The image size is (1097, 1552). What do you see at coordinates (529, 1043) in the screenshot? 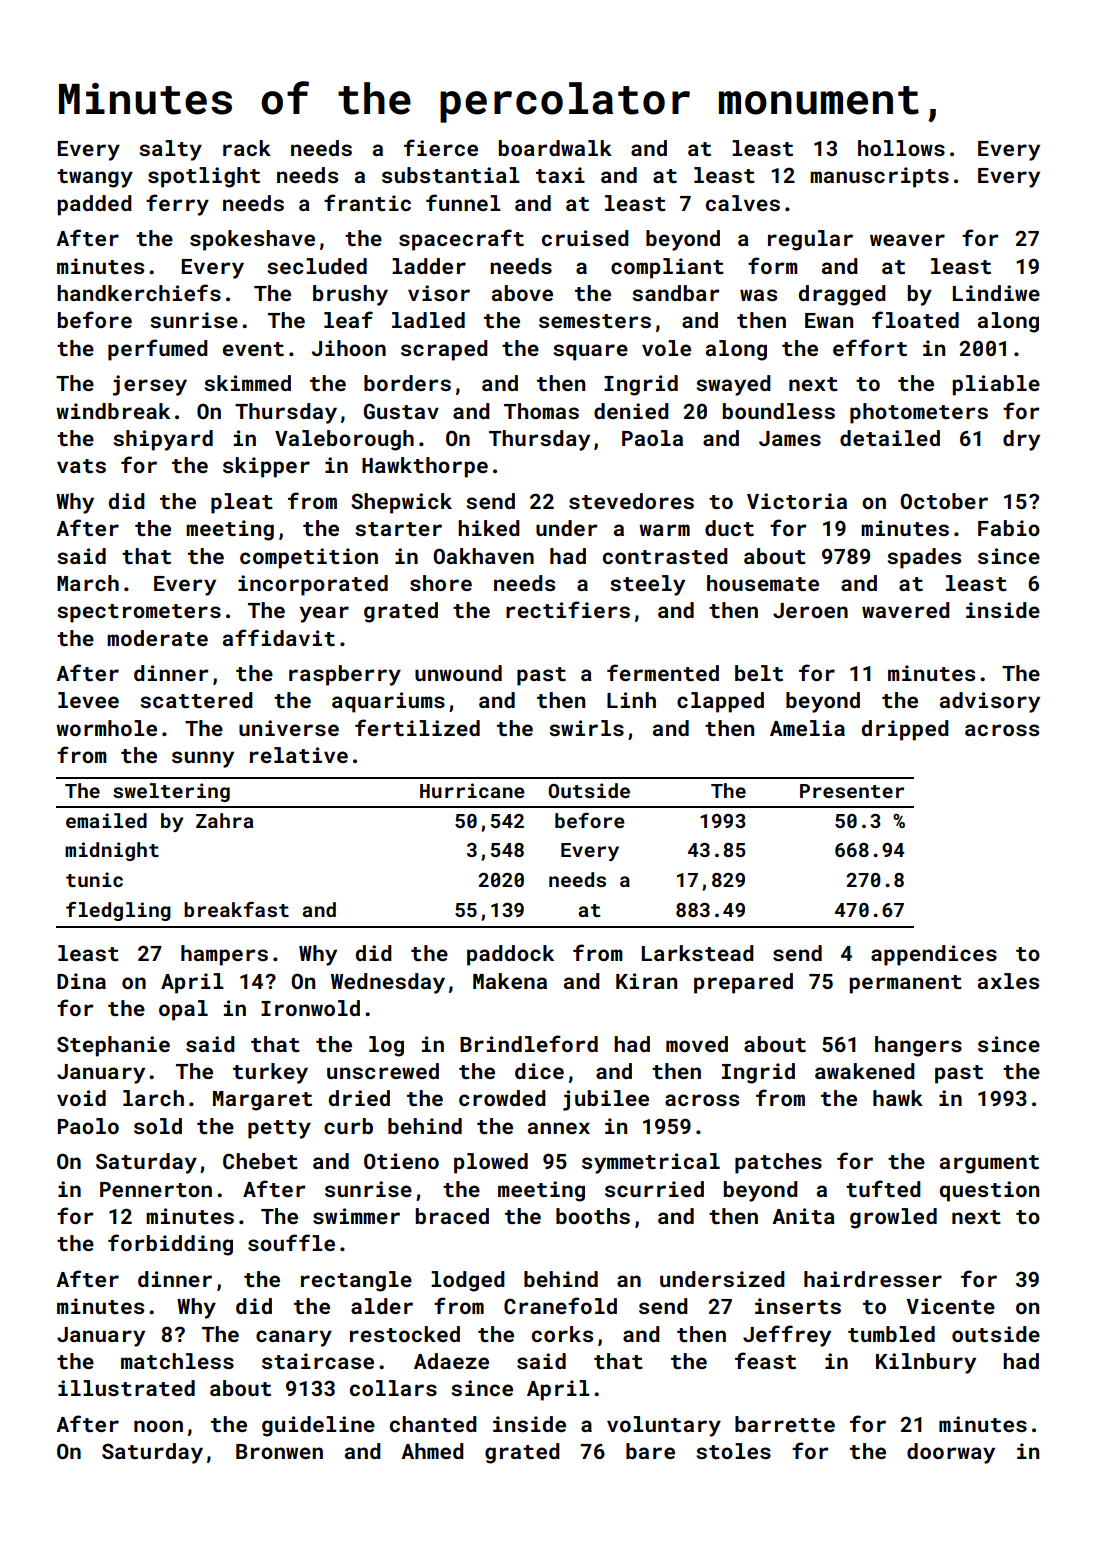
I see `Brindleford` at bounding box center [529, 1043].
